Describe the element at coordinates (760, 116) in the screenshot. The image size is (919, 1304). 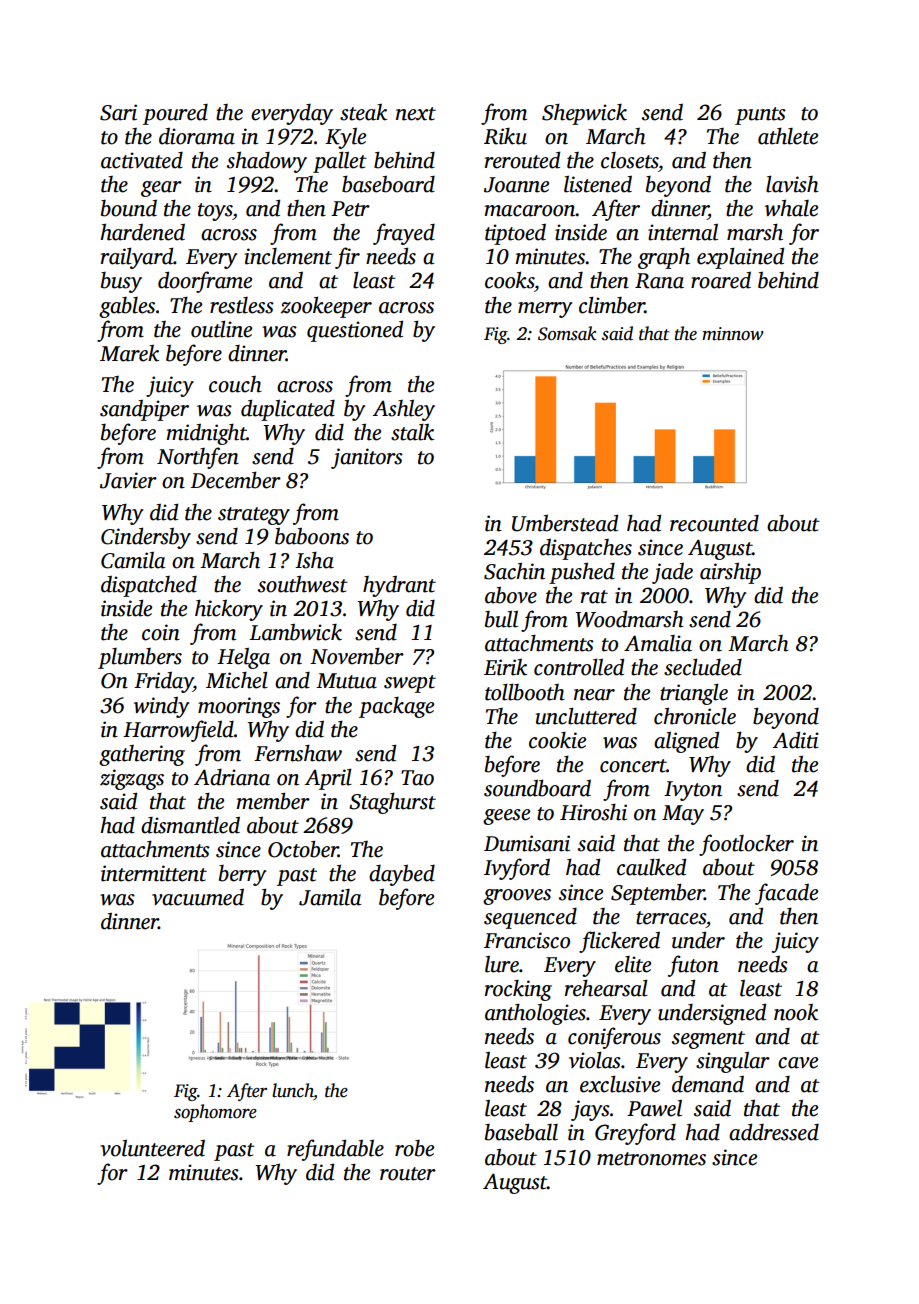
I see `punts` at that location.
